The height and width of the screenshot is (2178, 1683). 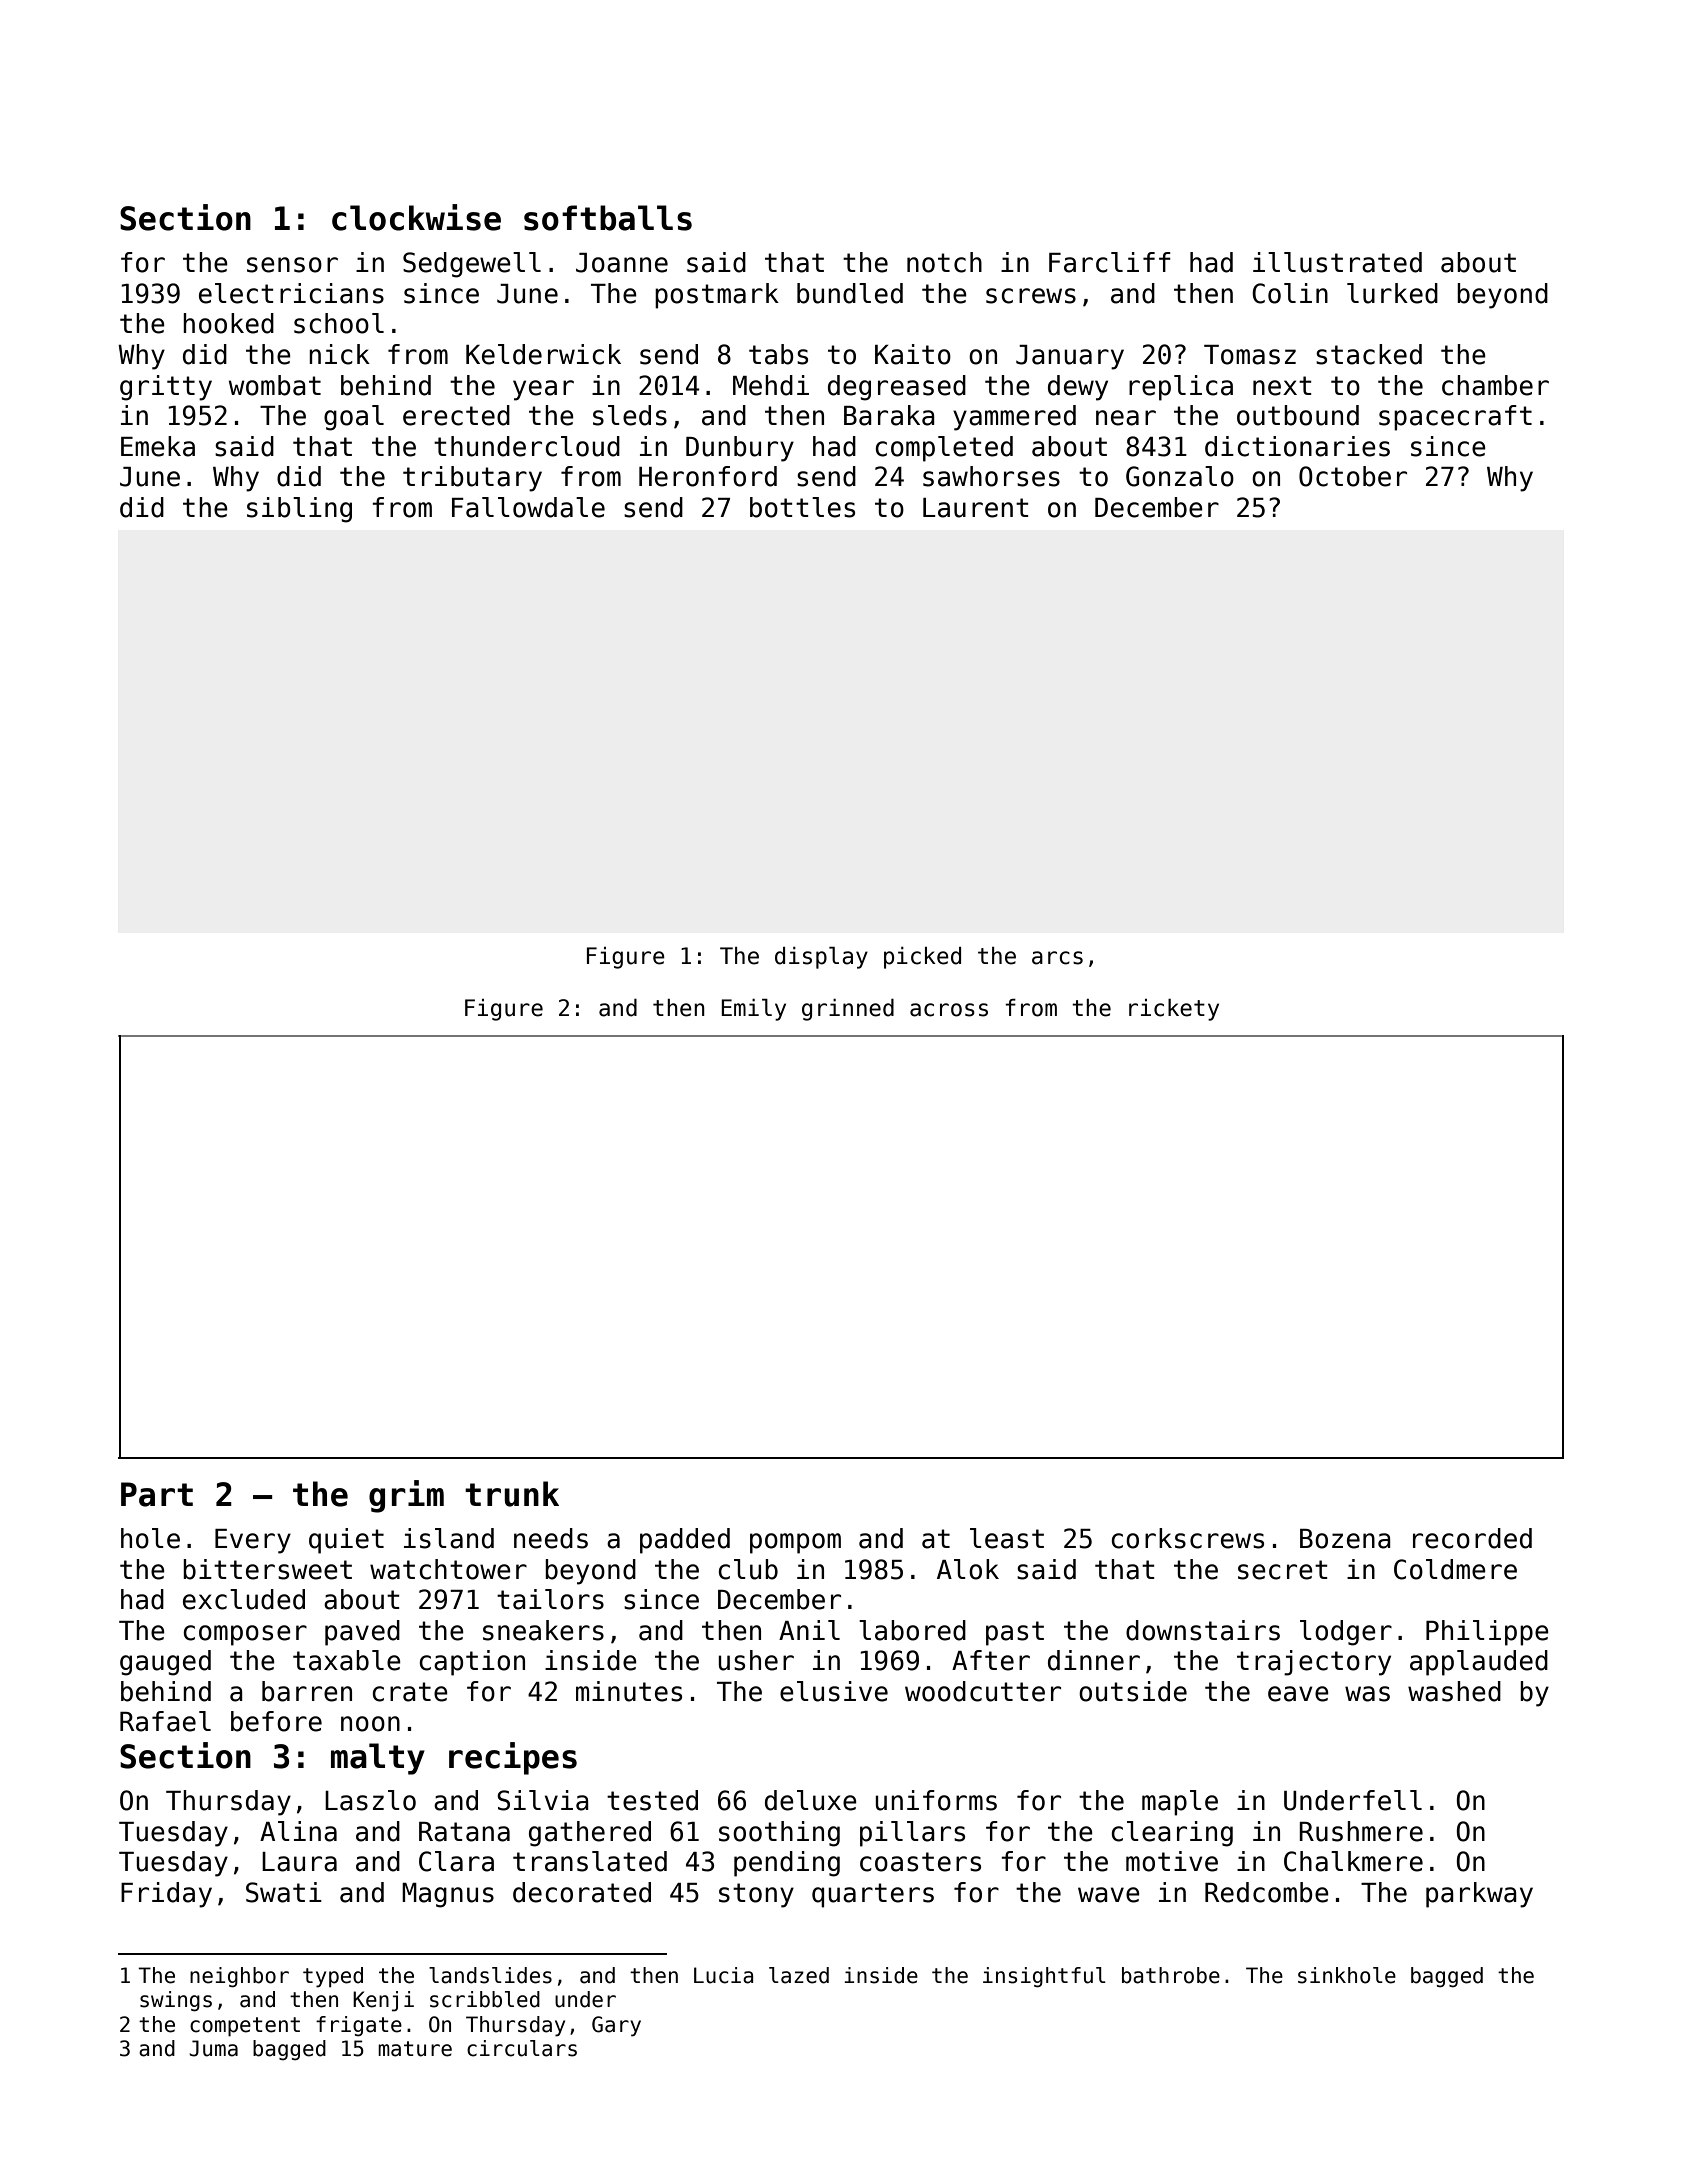 I want to click on bathrobe, so click(x=1171, y=1975).
